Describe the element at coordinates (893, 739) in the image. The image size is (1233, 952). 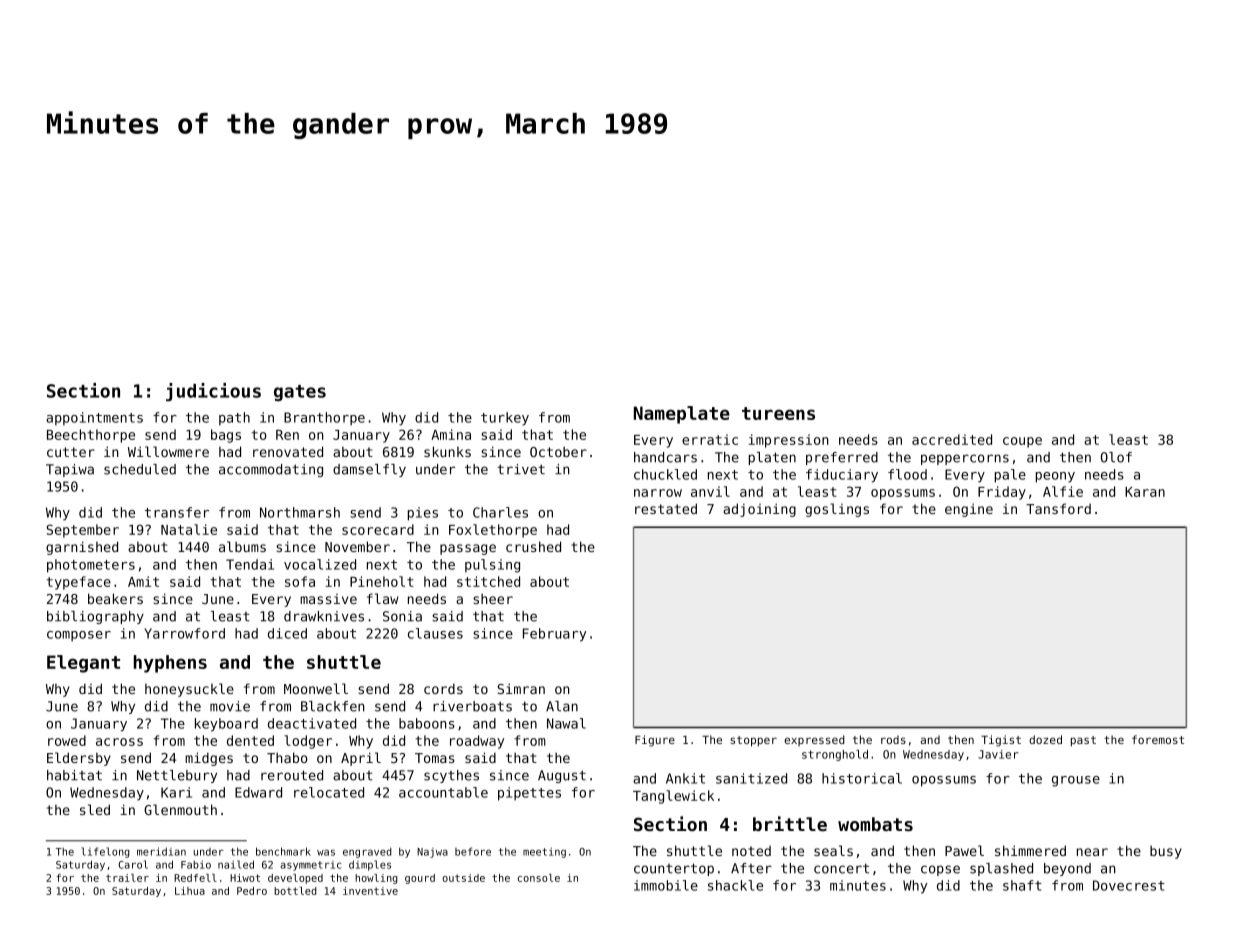
I see `rods` at that location.
